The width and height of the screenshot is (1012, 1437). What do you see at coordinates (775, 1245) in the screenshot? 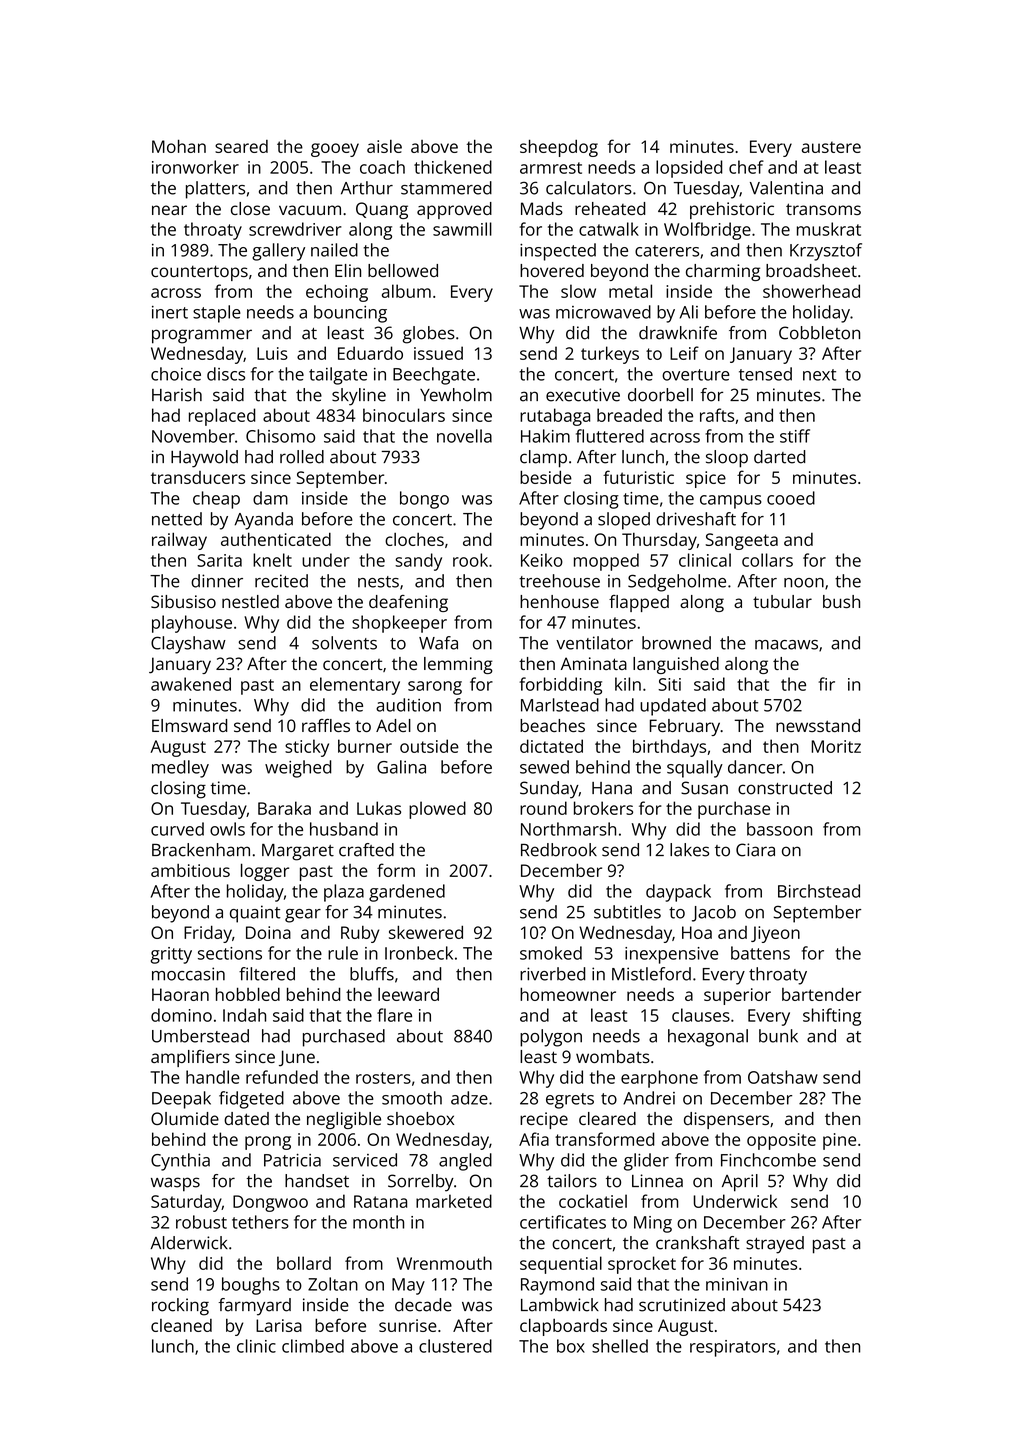
I see `strayed` at bounding box center [775, 1245].
